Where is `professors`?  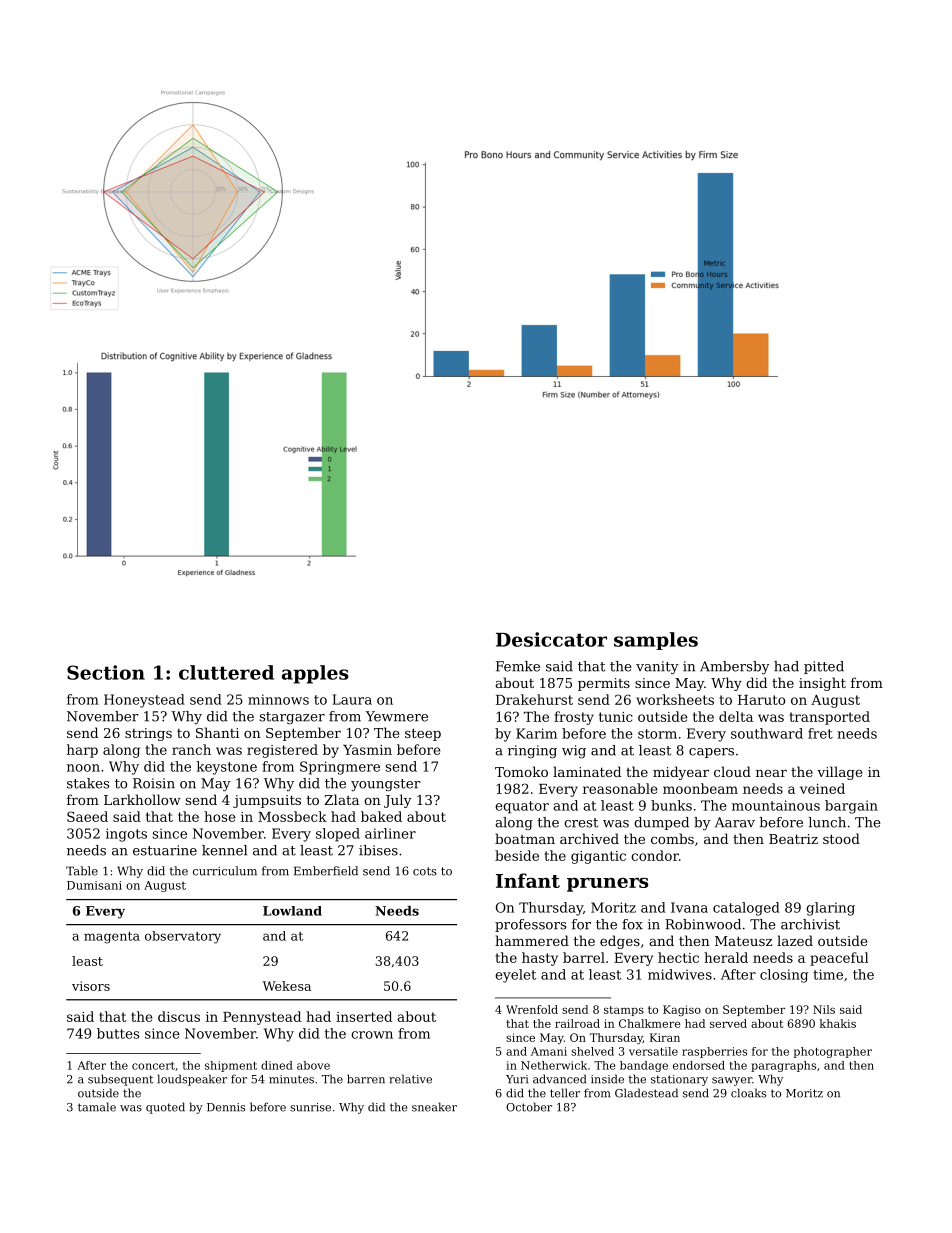 professors is located at coordinates (530, 925).
